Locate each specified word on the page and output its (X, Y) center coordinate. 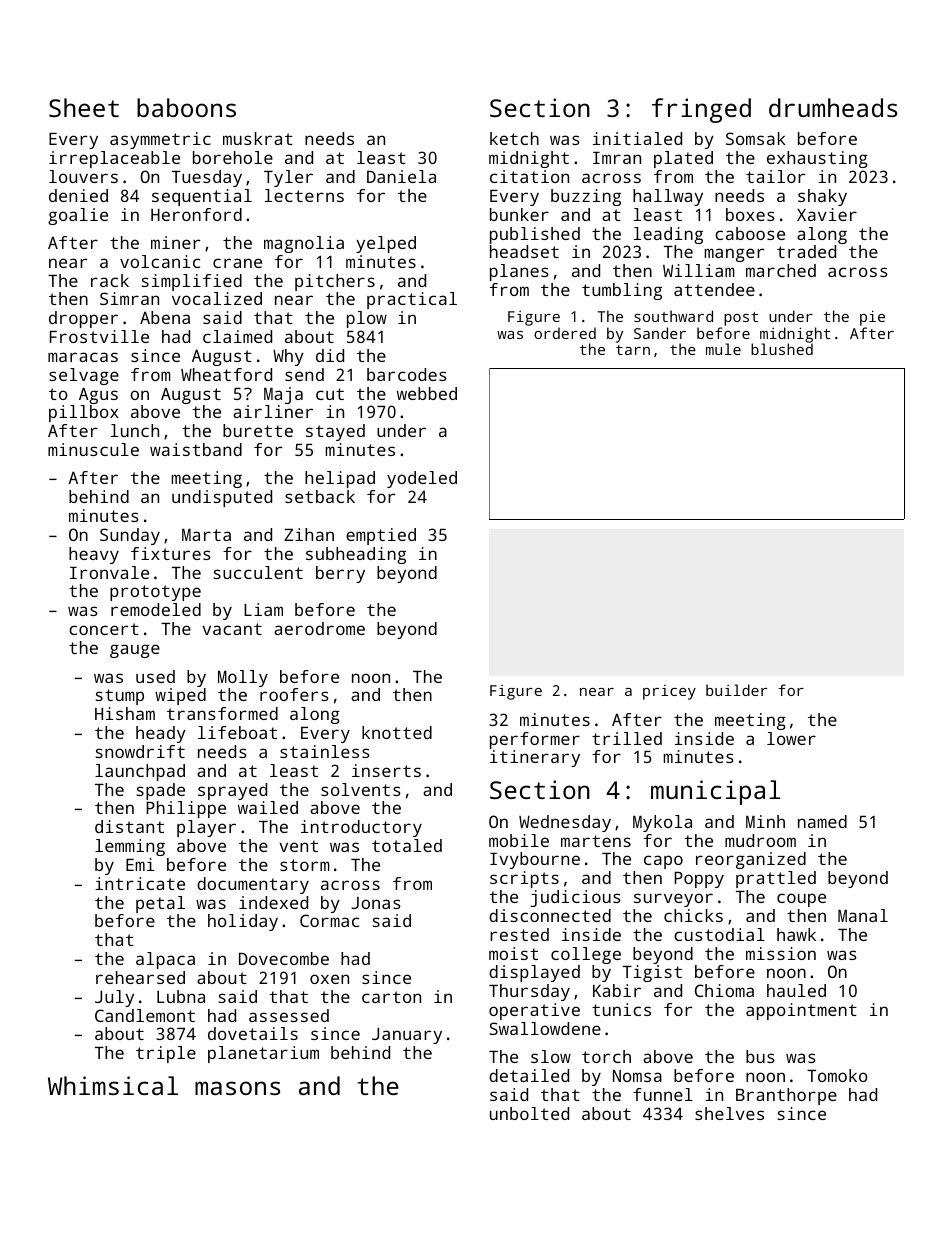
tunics (621, 1009)
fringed (701, 110)
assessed (289, 1015)
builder (736, 690)
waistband (196, 449)
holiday (243, 922)
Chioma (724, 990)
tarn (633, 350)
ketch (514, 138)
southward (673, 316)
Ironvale (109, 572)
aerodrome (319, 628)
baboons (186, 107)
